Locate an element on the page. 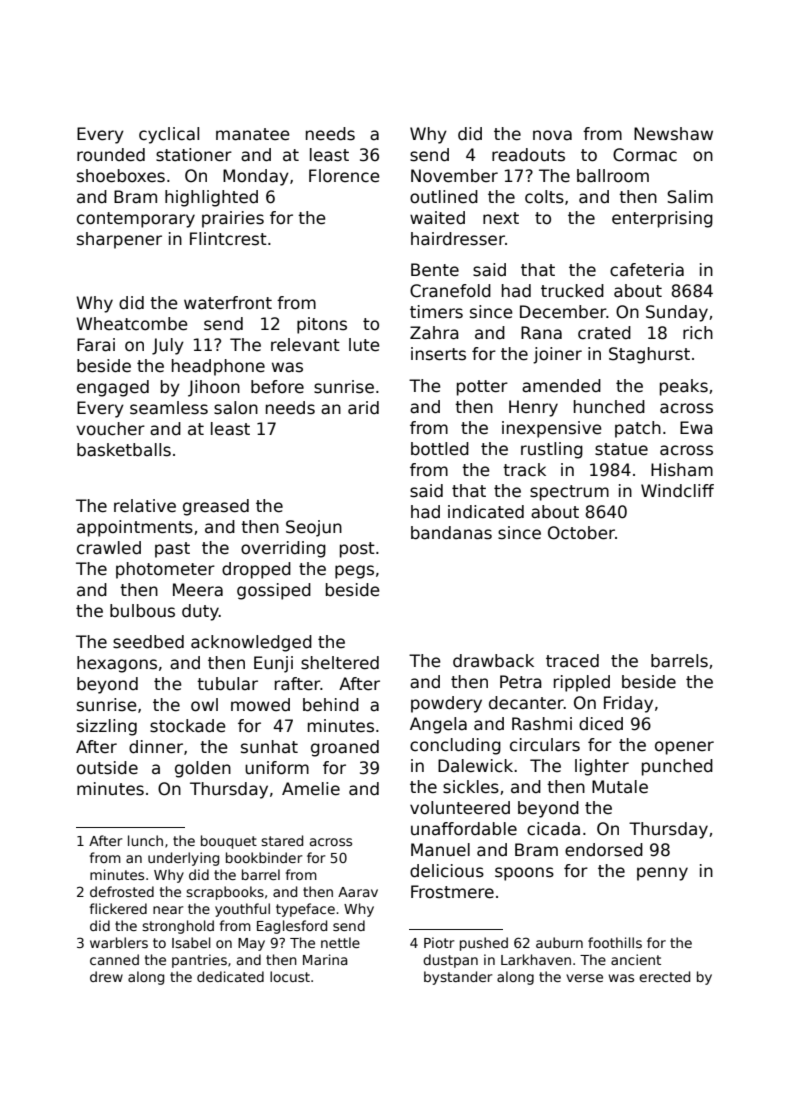 The width and height of the document is (790, 1120). bandanas is located at coordinates (451, 533).
